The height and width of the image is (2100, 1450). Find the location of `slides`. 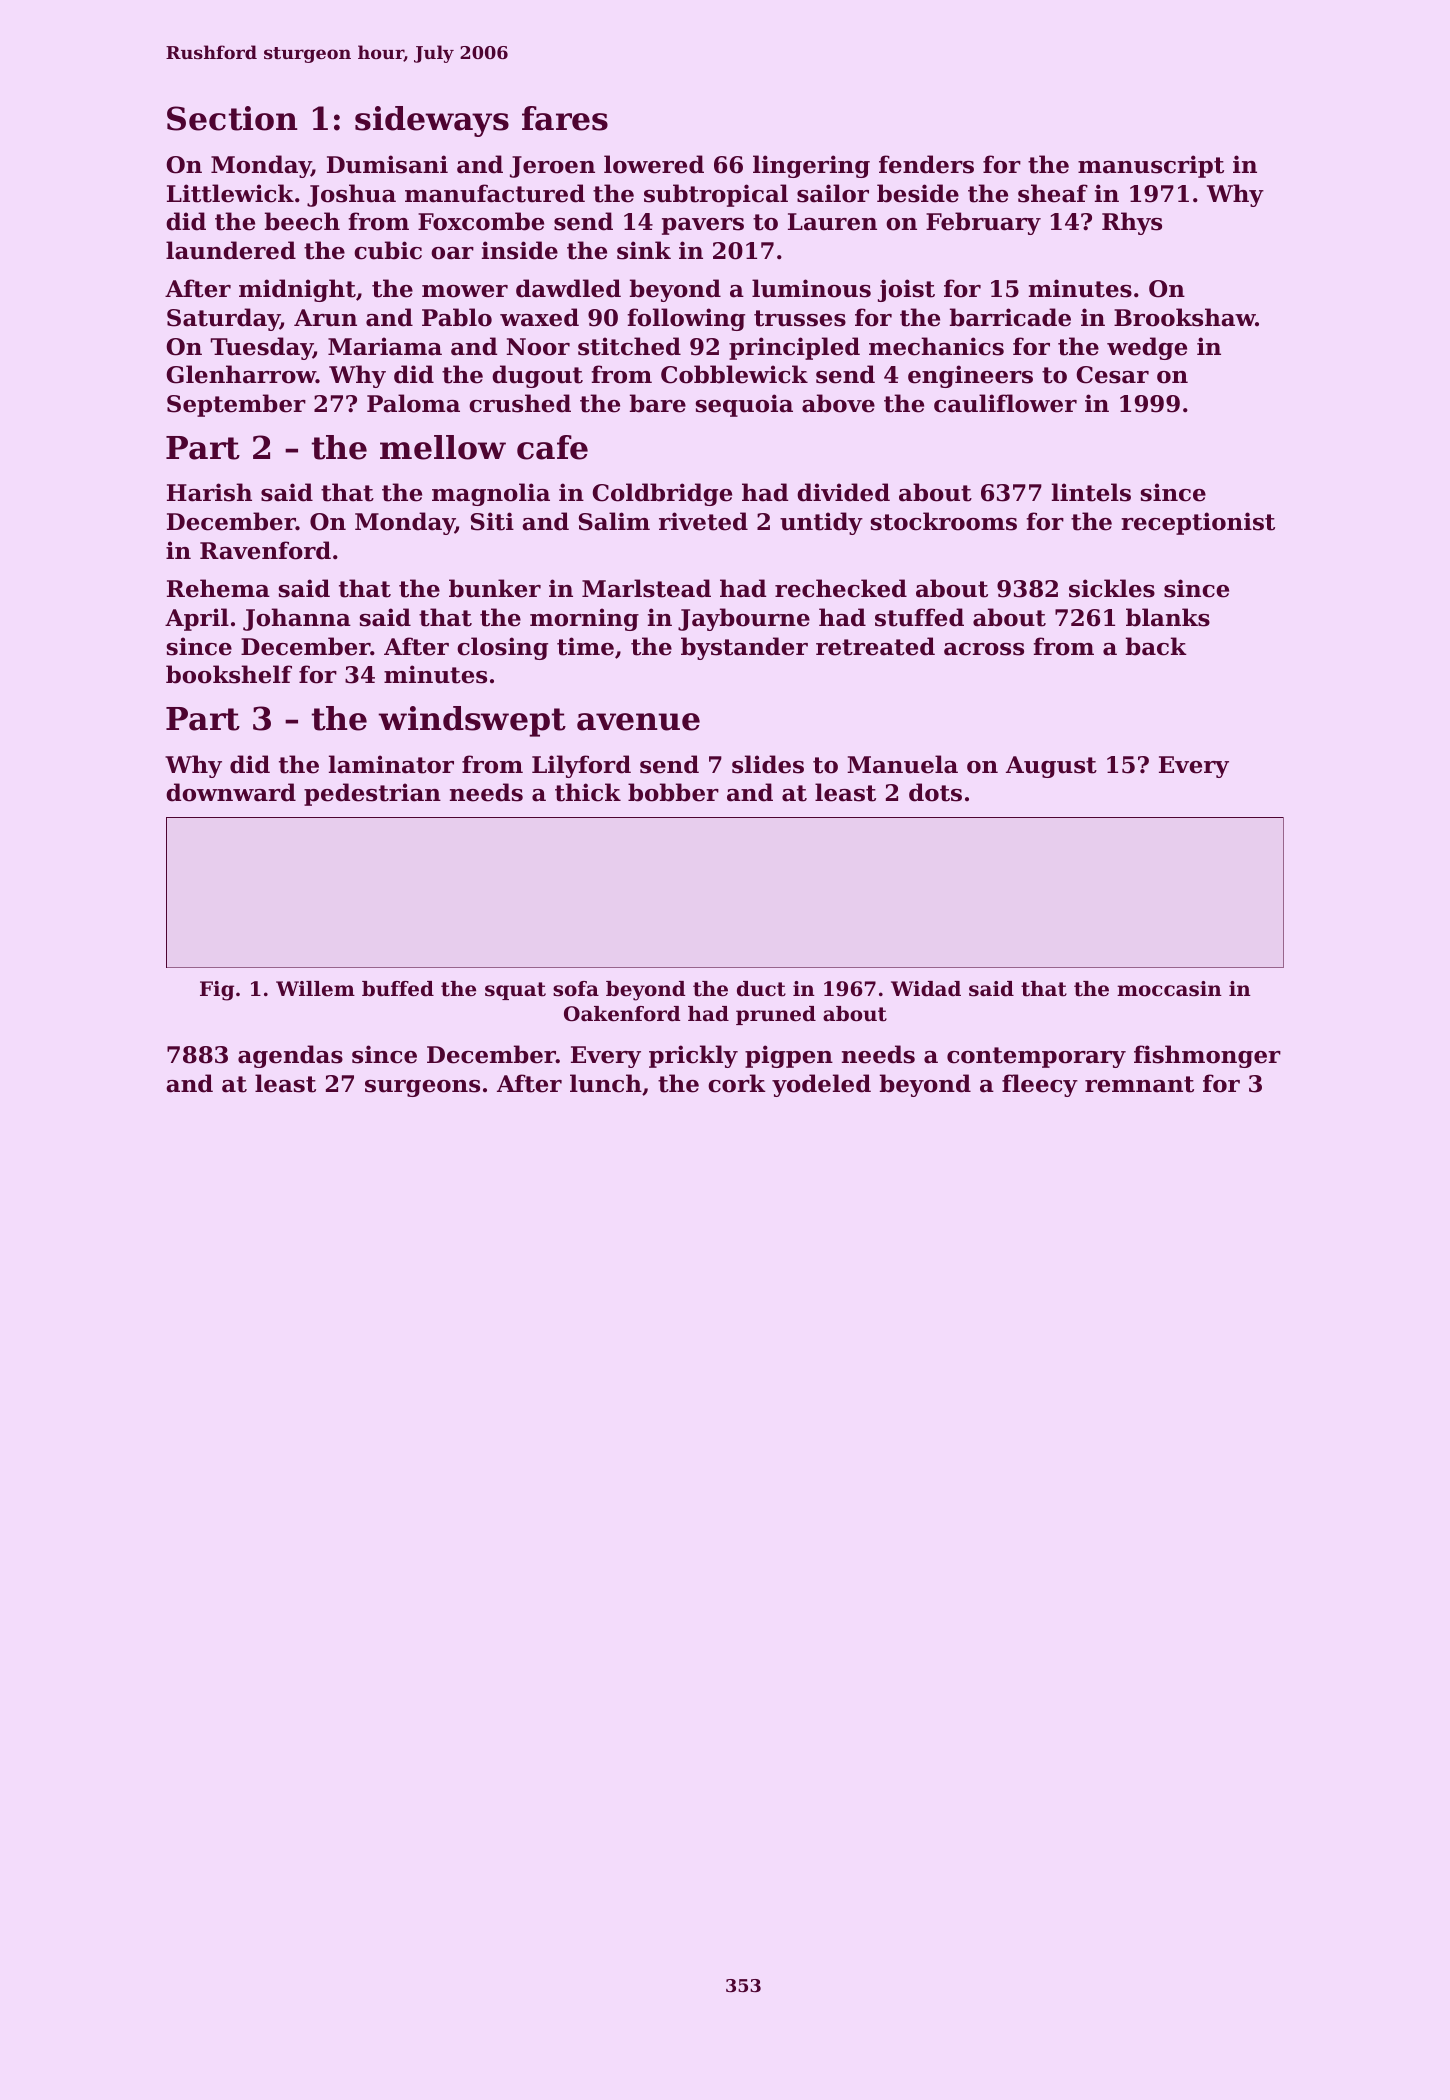

slides is located at coordinates (768, 764).
